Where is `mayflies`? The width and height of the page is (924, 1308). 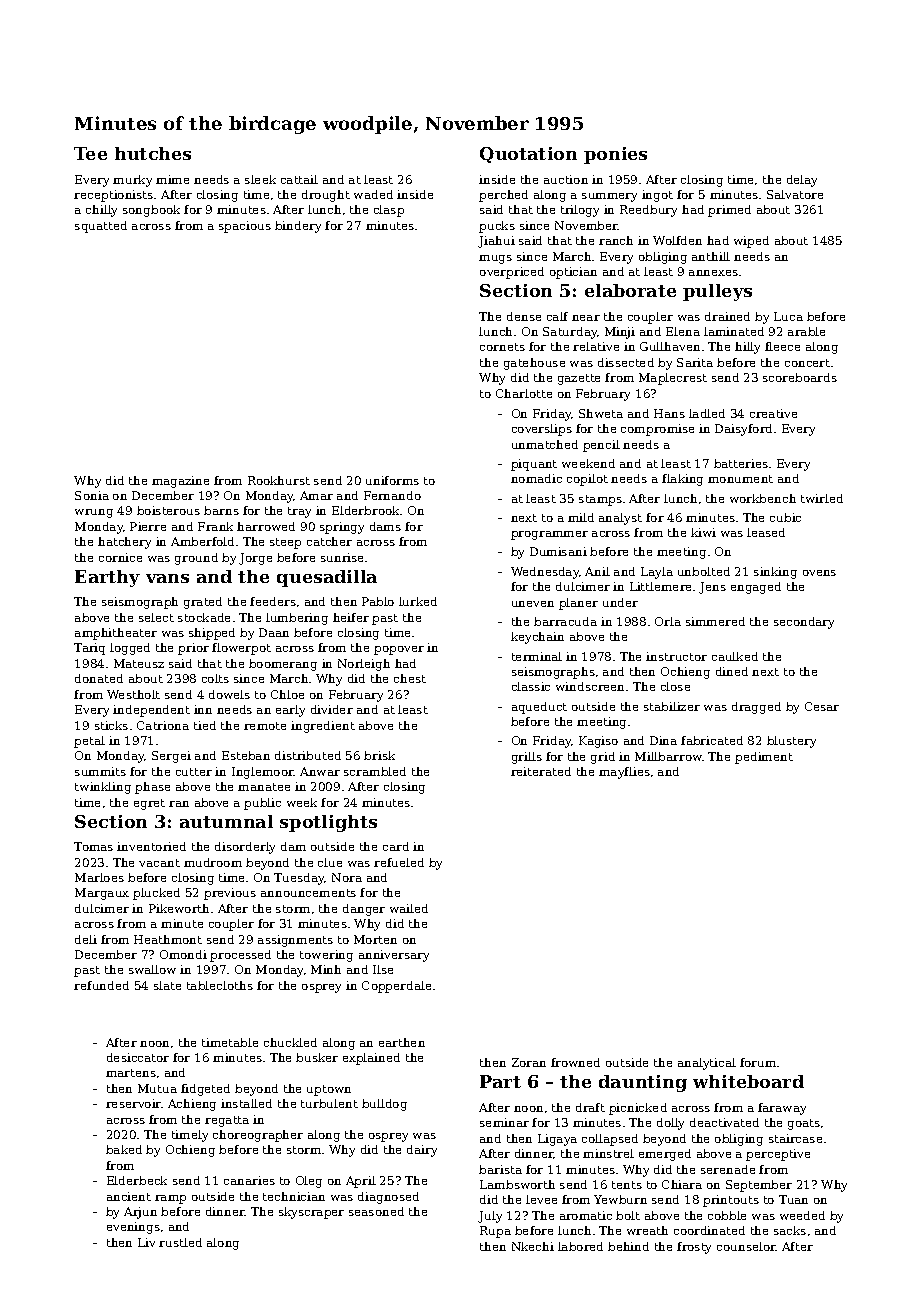
mayflies is located at coordinates (624, 773).
